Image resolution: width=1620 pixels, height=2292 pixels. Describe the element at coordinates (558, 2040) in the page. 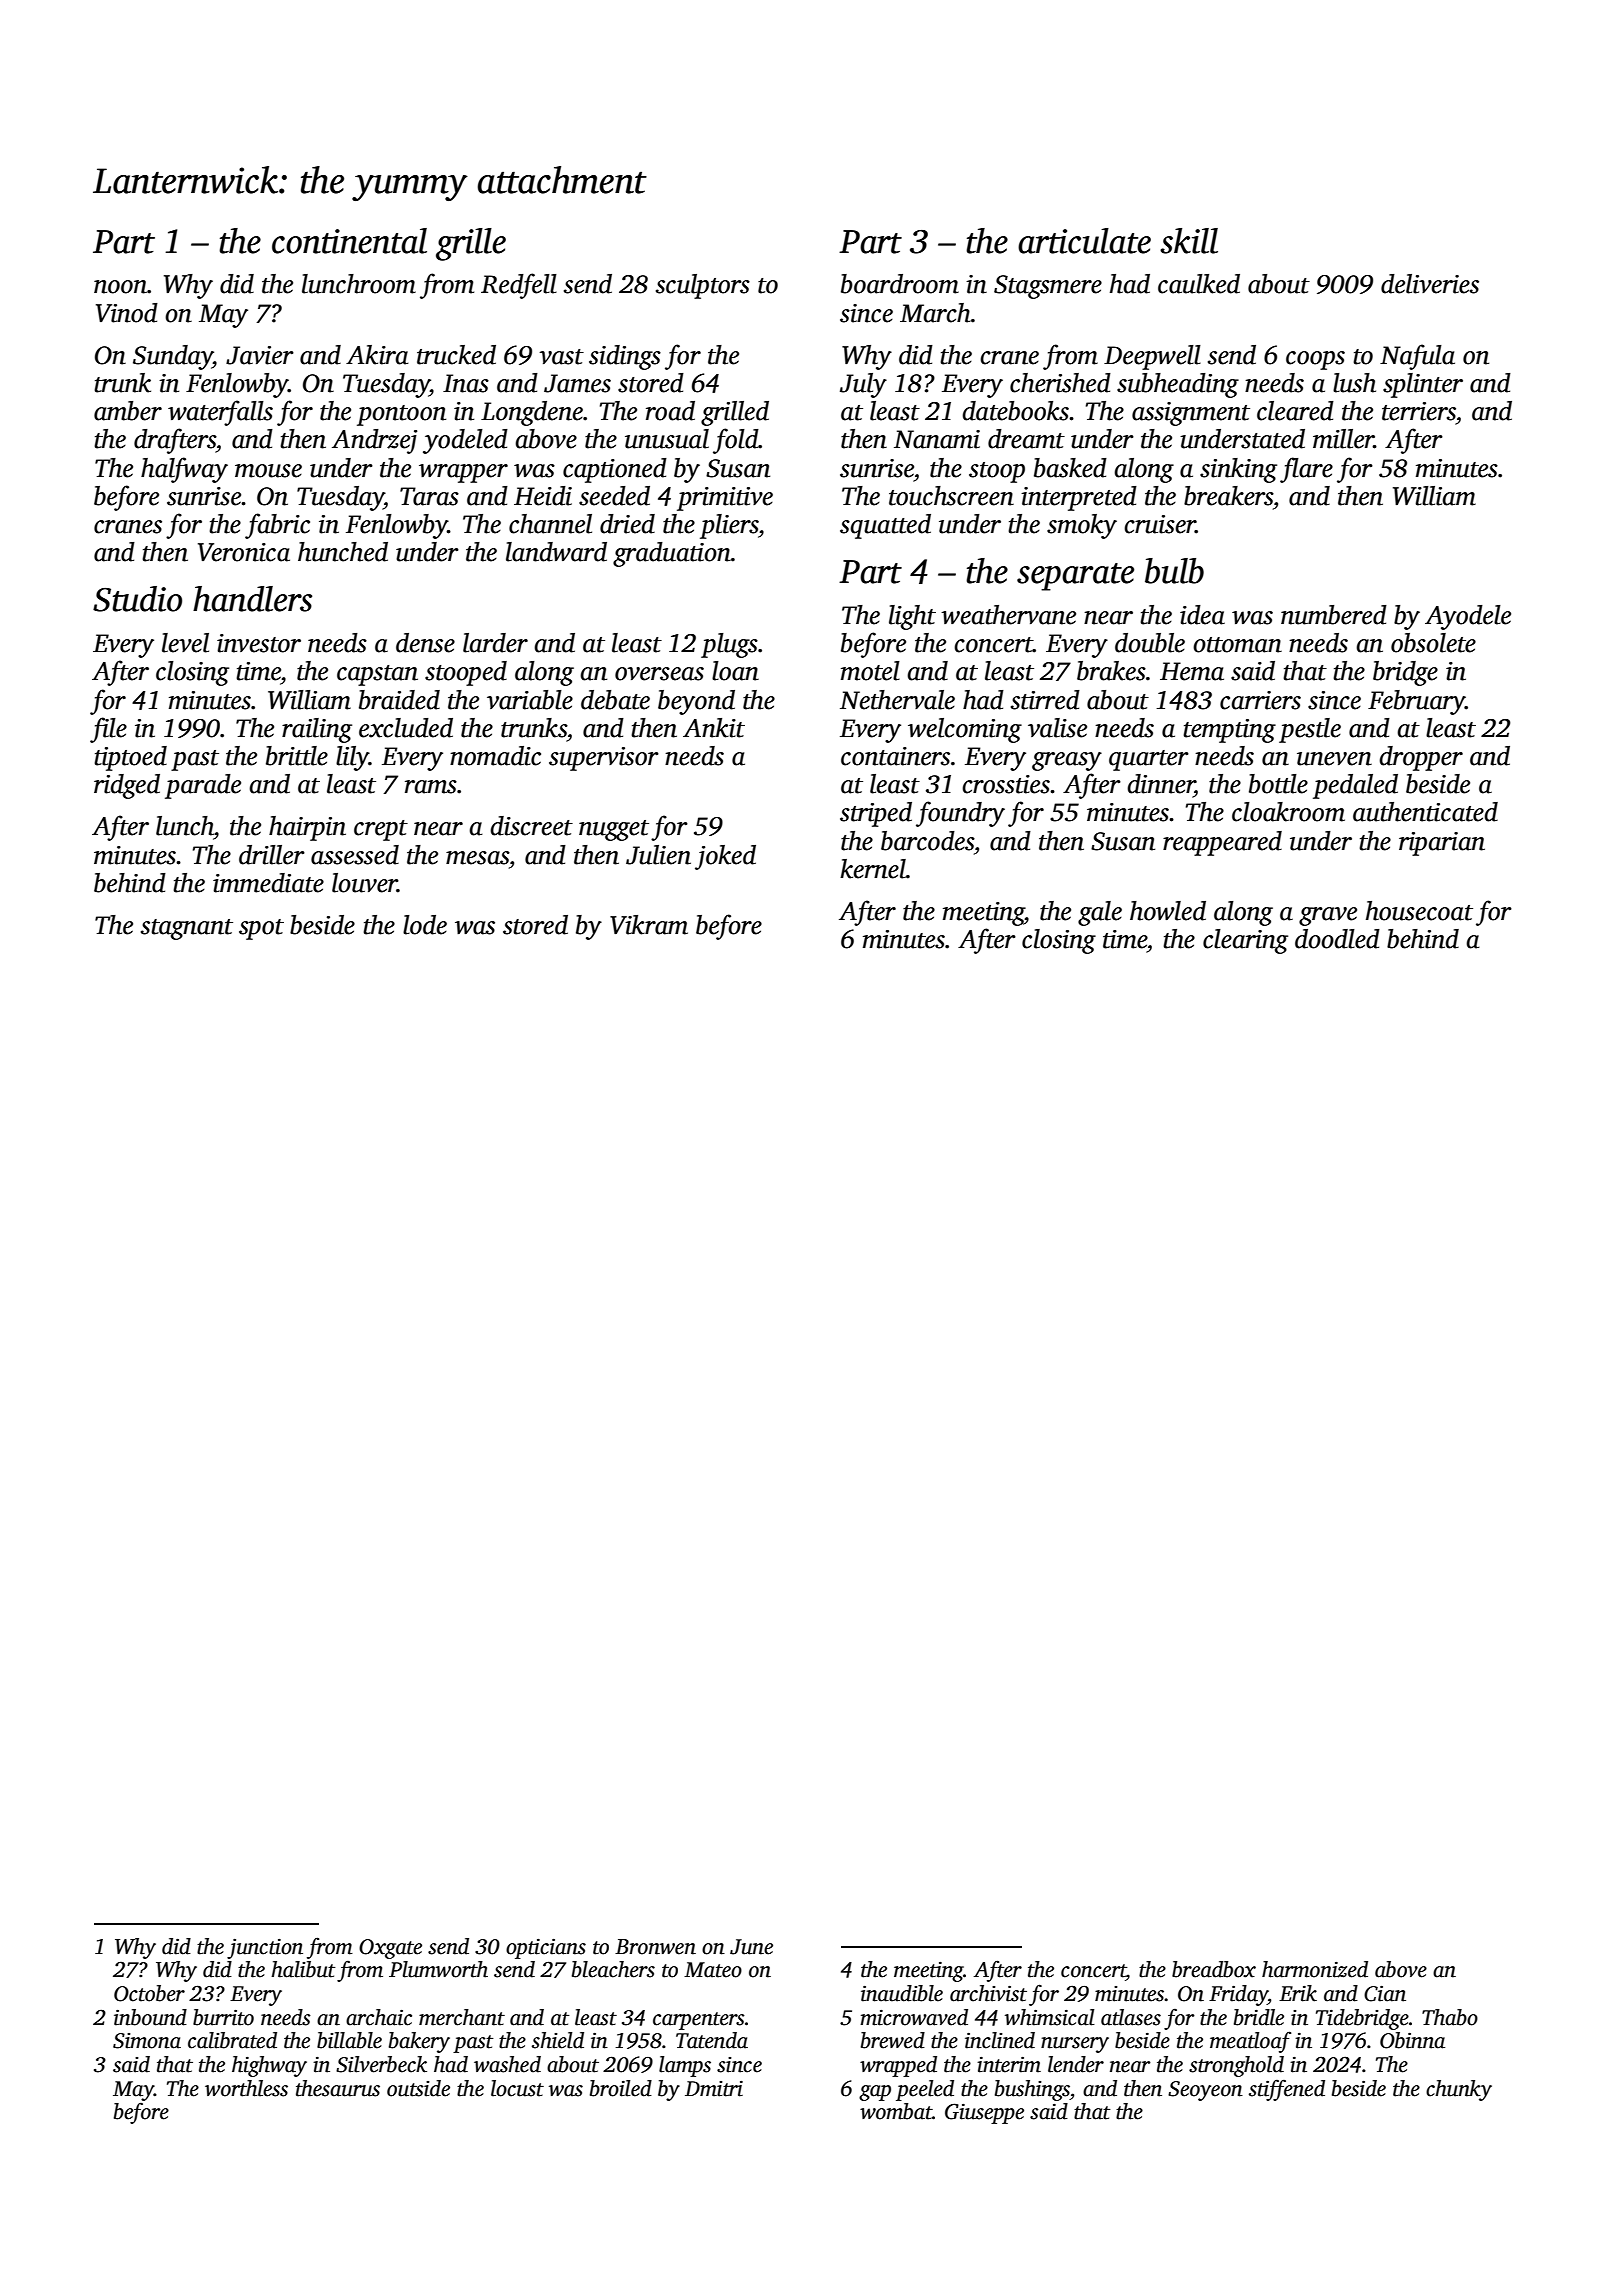

I see `shield` at that location.
